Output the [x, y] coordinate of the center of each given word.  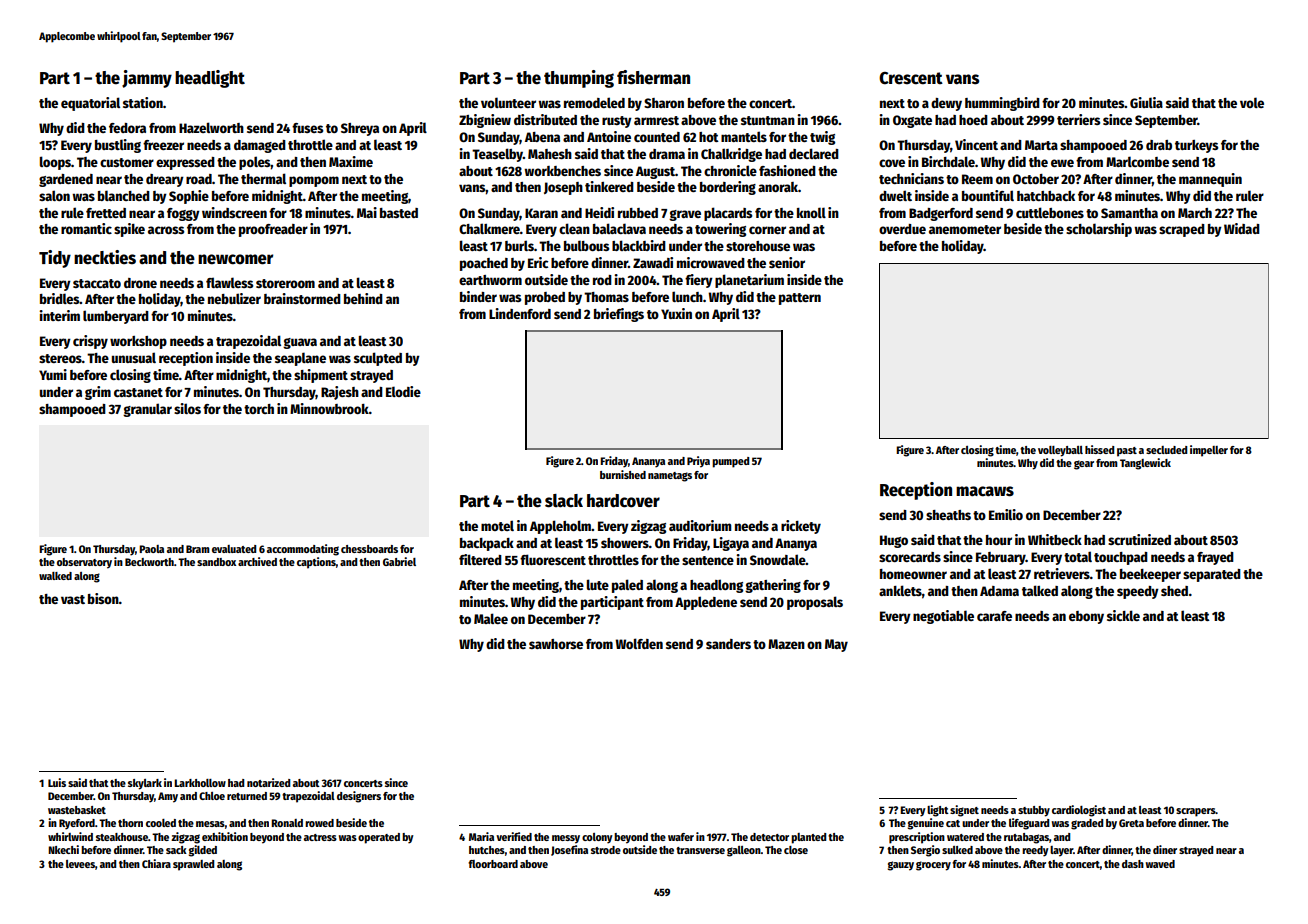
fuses [307, 128]
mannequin [1210, 180]
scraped [1182, 230]
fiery [699, 281]
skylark [145, 784]
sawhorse [556, 644]
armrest [656, 120]
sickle [1123, 615]
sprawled [193, 865]
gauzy [901, 866]
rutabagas [1026, 838]
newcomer [235, 259]
